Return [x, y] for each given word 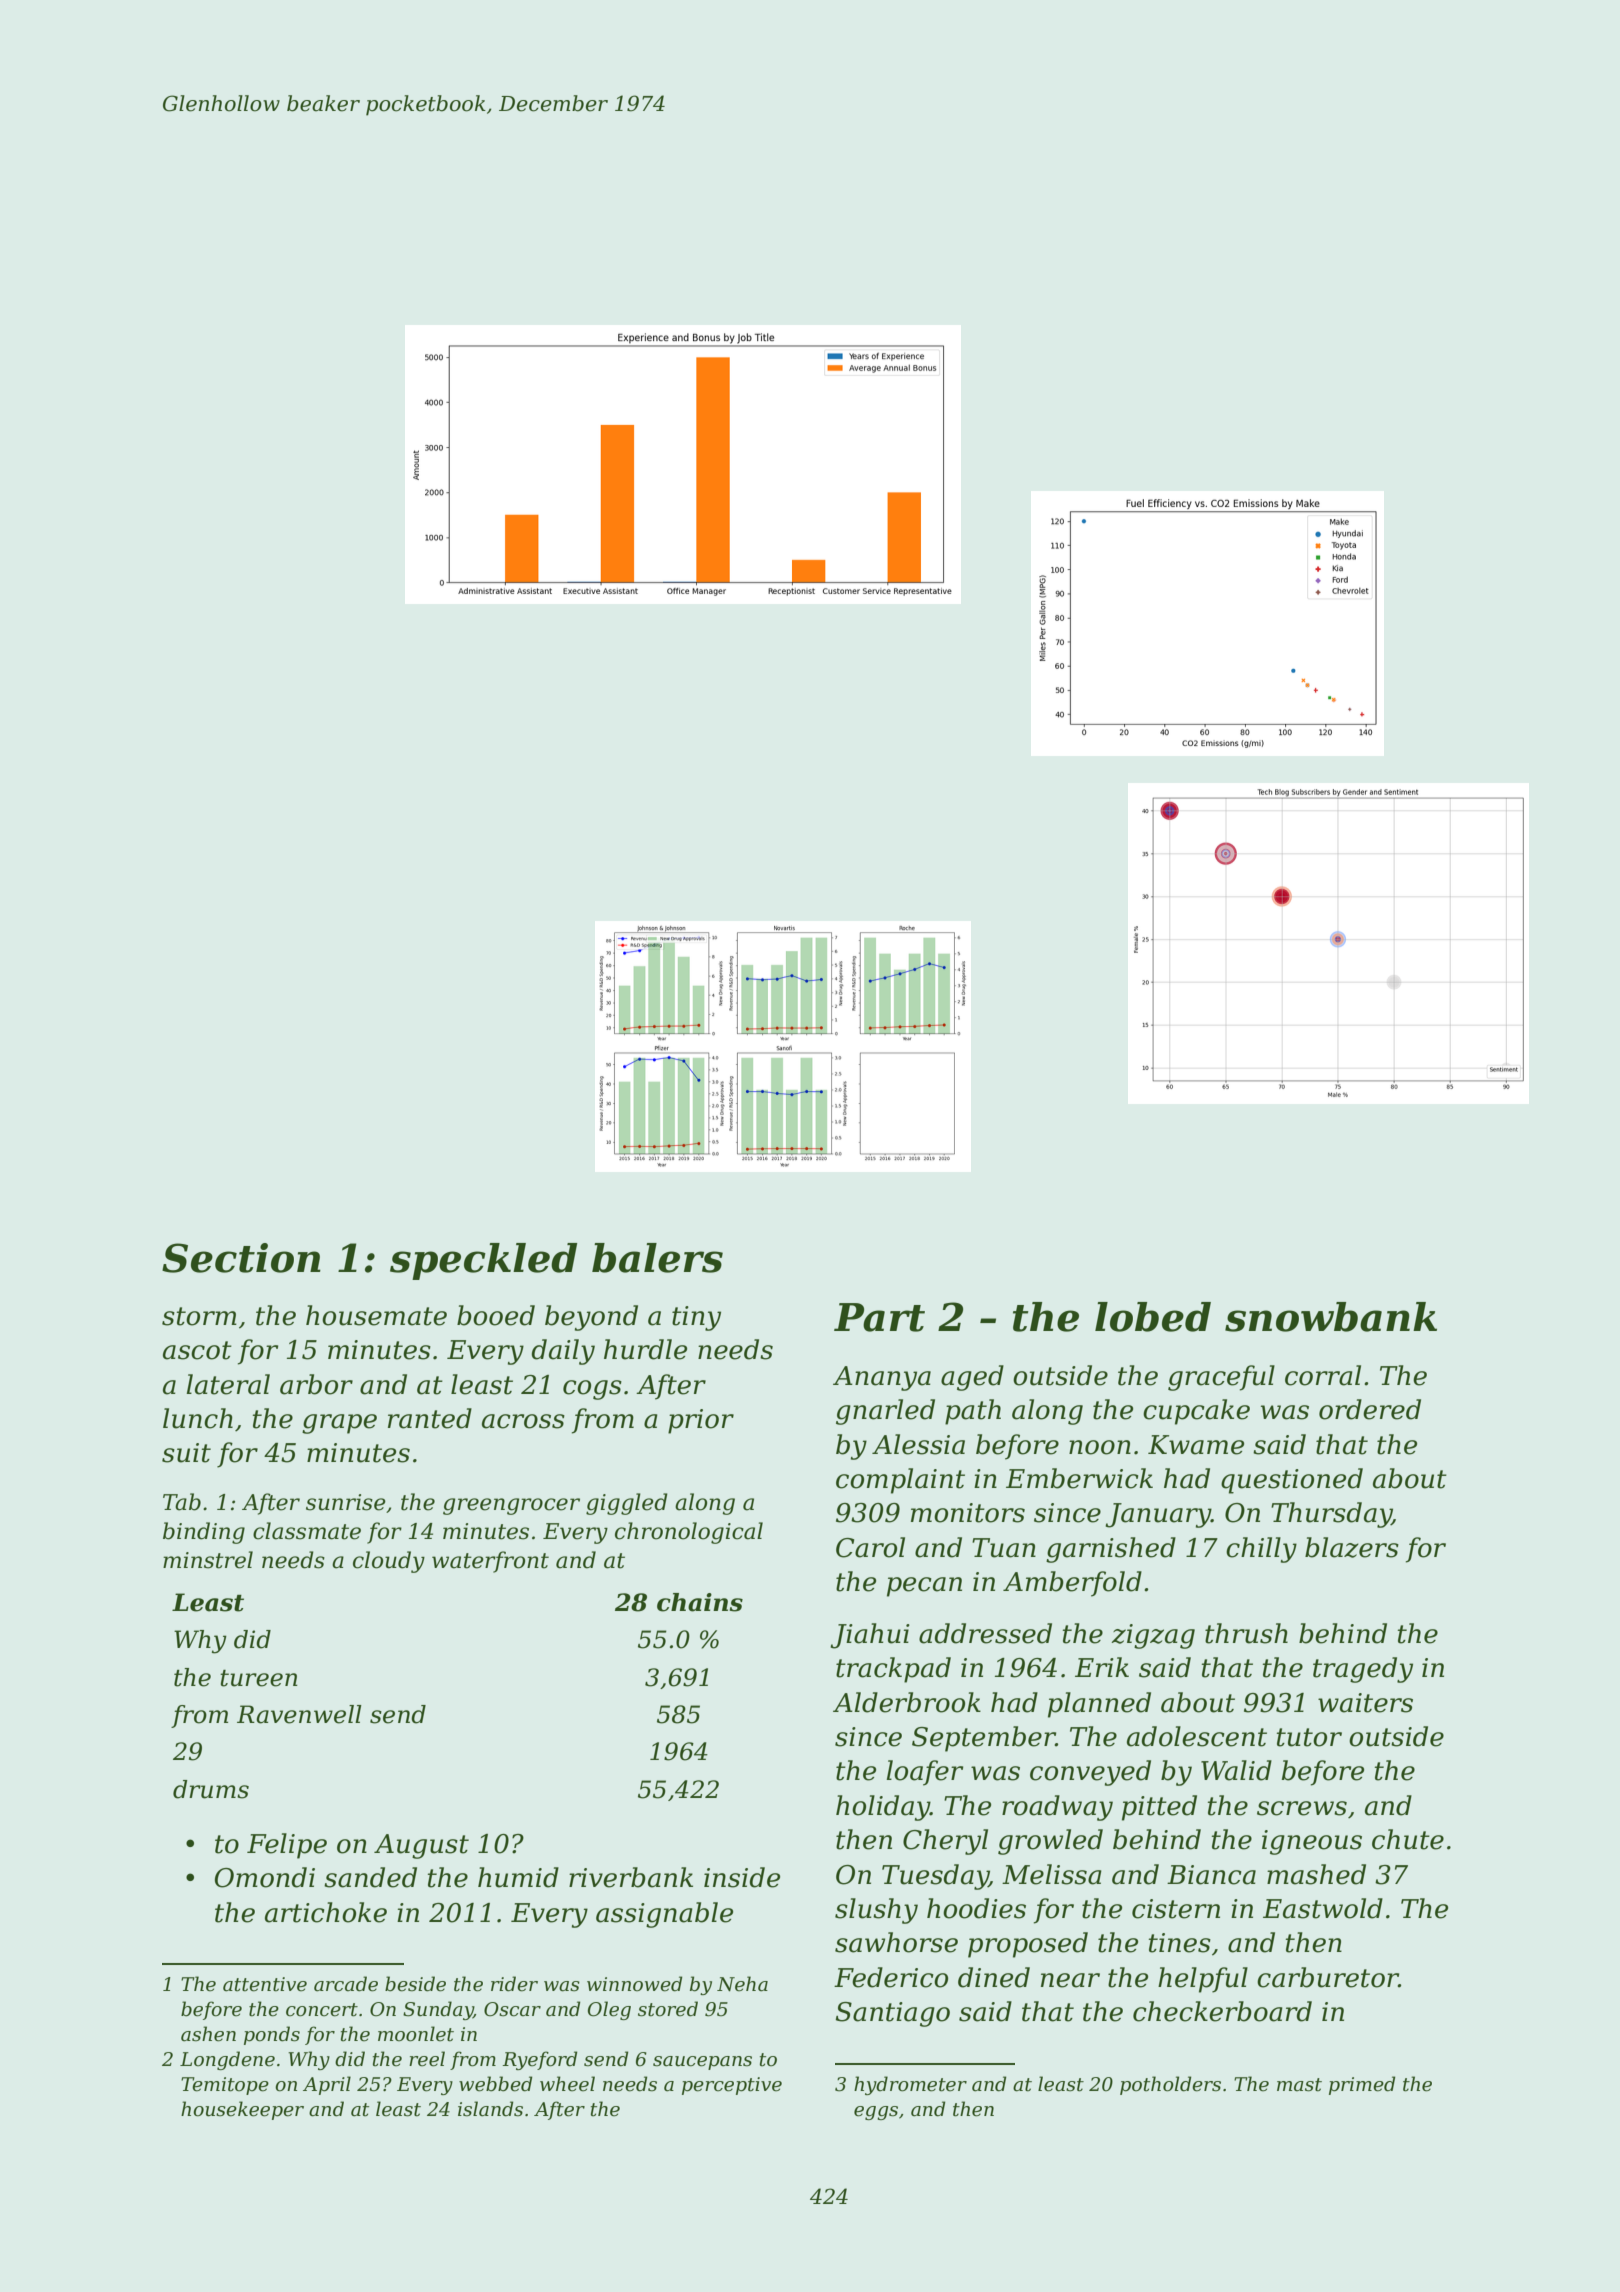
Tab [182, 1502]
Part [879, 1317]
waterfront [490, 1562]
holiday [883, 1808]
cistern [1176, 1909]
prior [701, 1421]
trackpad [893, 1670]
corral [1323, 1375]
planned [1099, 1705]
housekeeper [242, 2110]
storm [199, 1316]
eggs [876, 2113]
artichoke [326, 1912]
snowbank [1331, 1317]
